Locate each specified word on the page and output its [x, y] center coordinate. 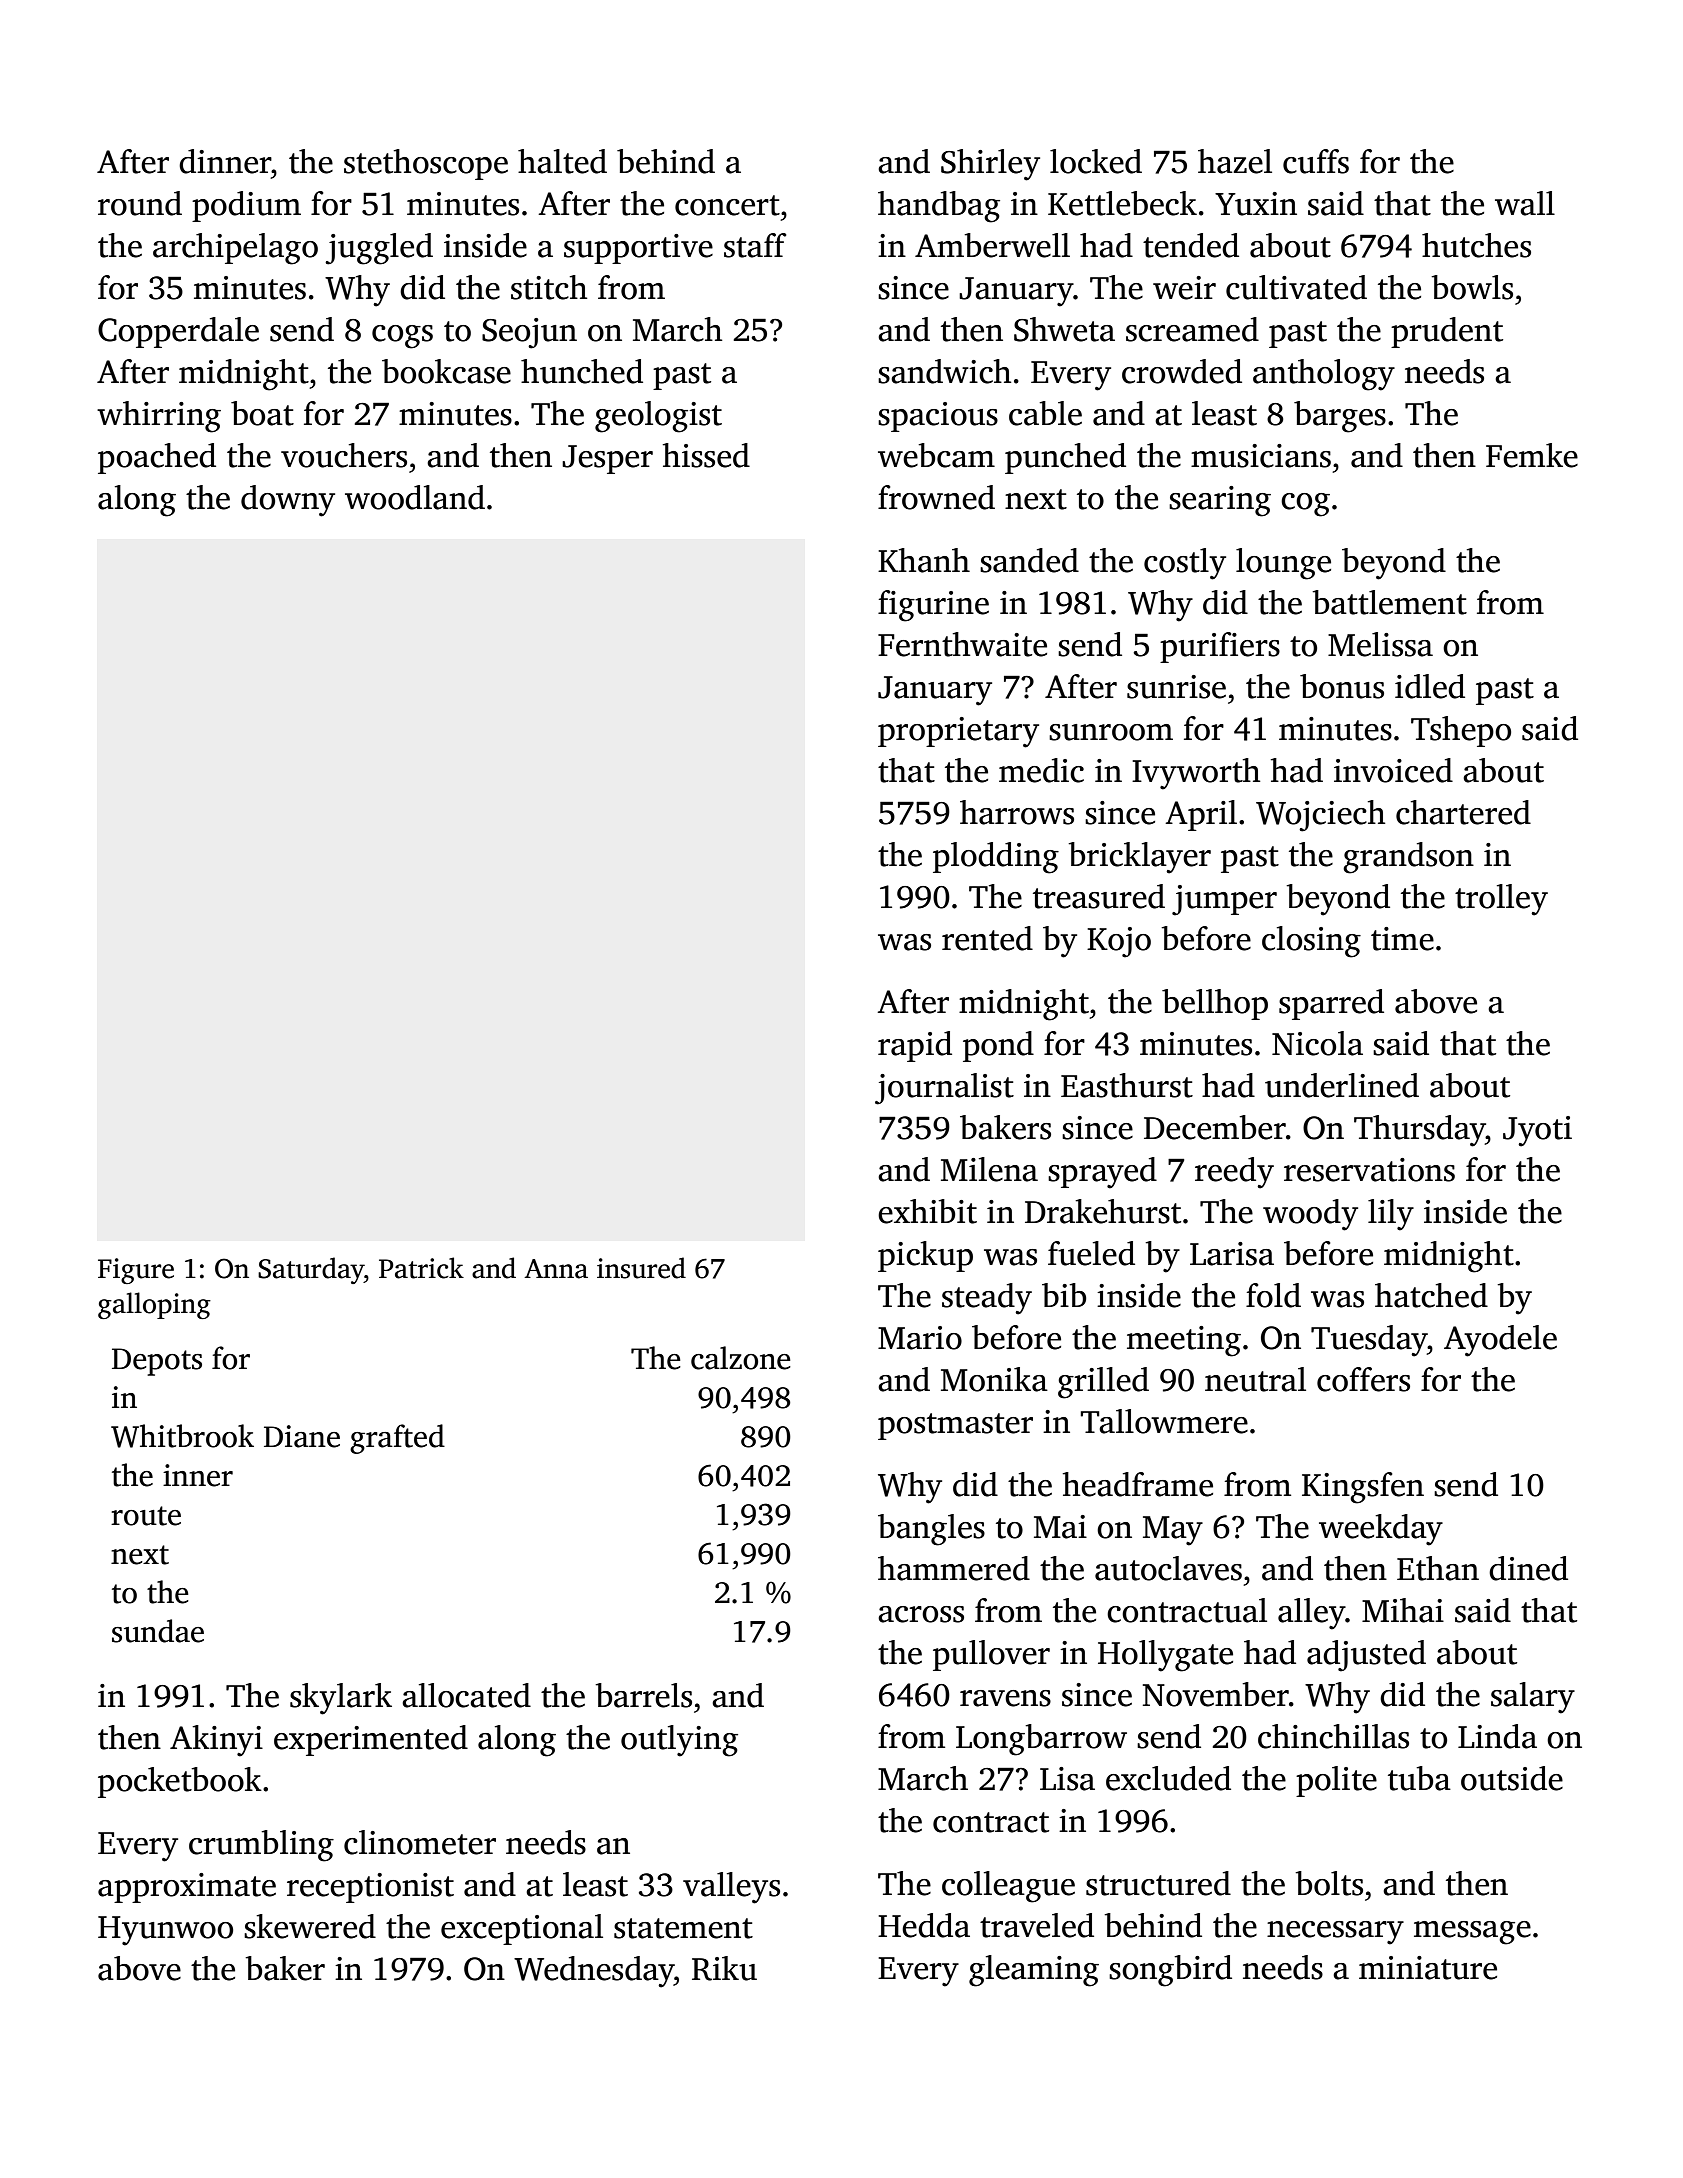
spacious [938, 417]
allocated [466, 1695]
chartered [1463, 812]
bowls [1472, 287]
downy [288, 501]
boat [262, 413]
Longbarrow [1041, 1740]
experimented [371, 1740]
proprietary [958, 732]
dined [1528, 1568]
